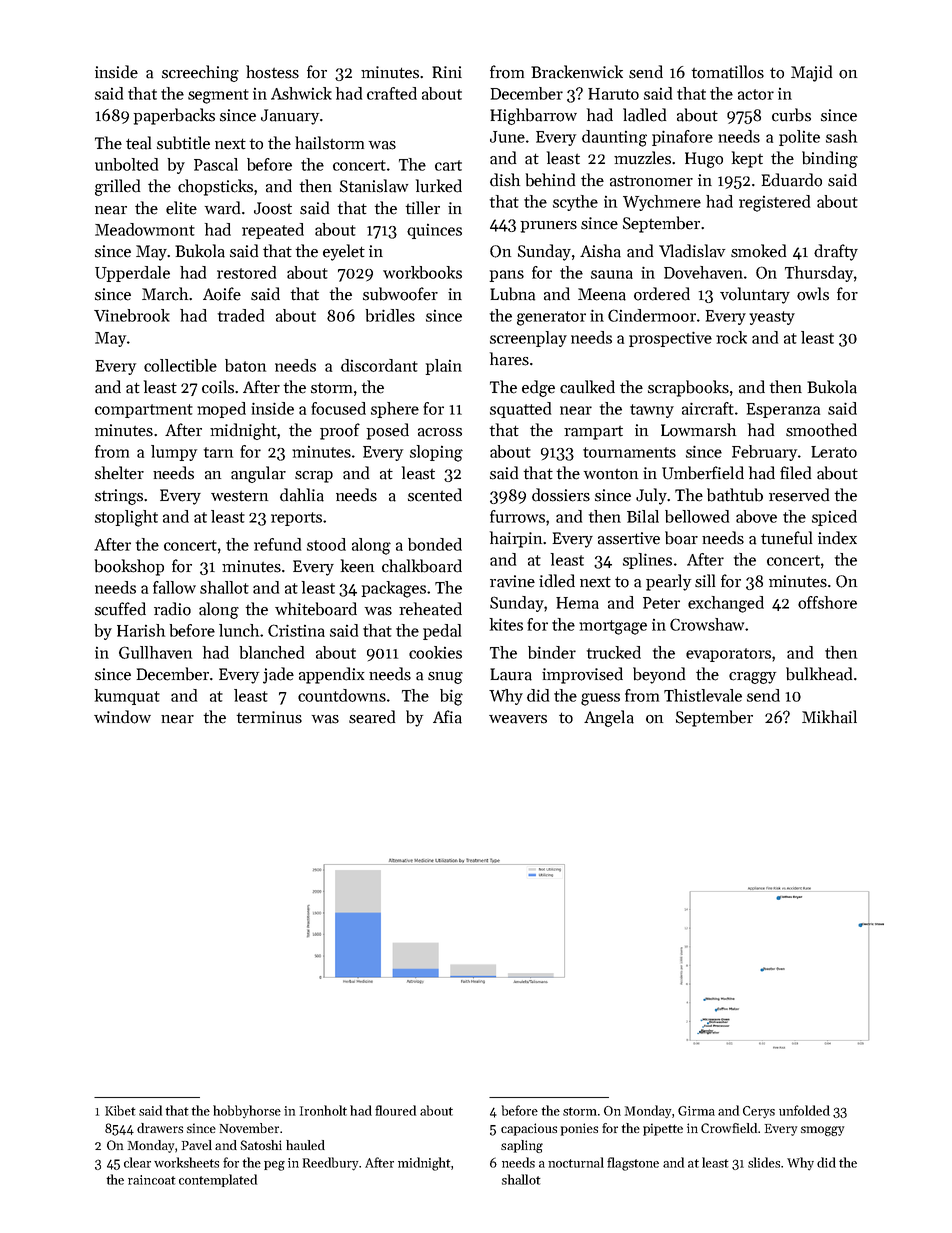 This page has height=1233, width=952. What do you see at coordinates (152, 1180) in the page?
I see `raincoat` at bounding box center [152, 1180].
